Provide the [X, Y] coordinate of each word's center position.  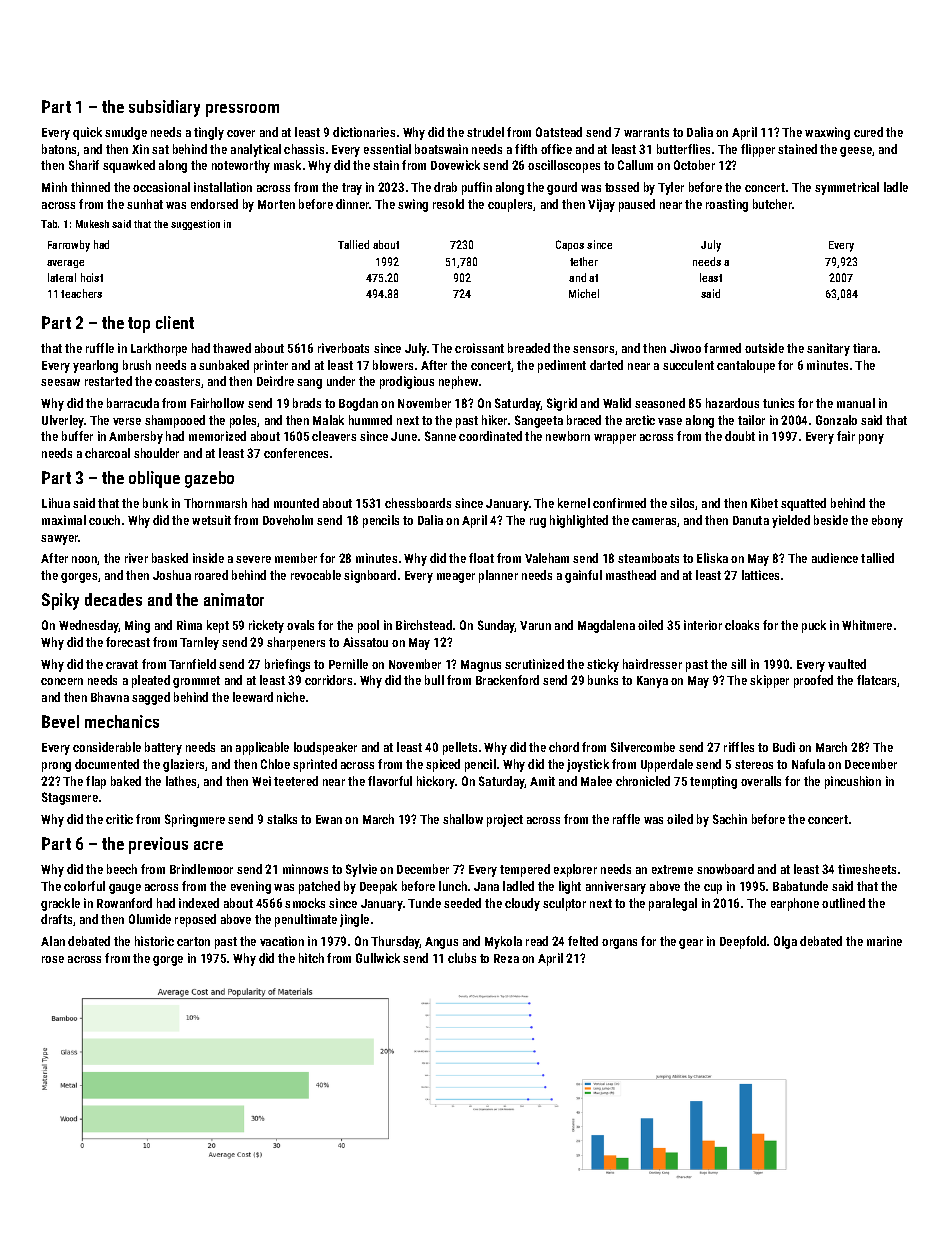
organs [619, 944]
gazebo [209, 479]
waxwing [827, 133]
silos [683, 504]
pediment [562, 366]
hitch [311, 958]
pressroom [242, 110]
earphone [795, 904]
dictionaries [364, 132]
